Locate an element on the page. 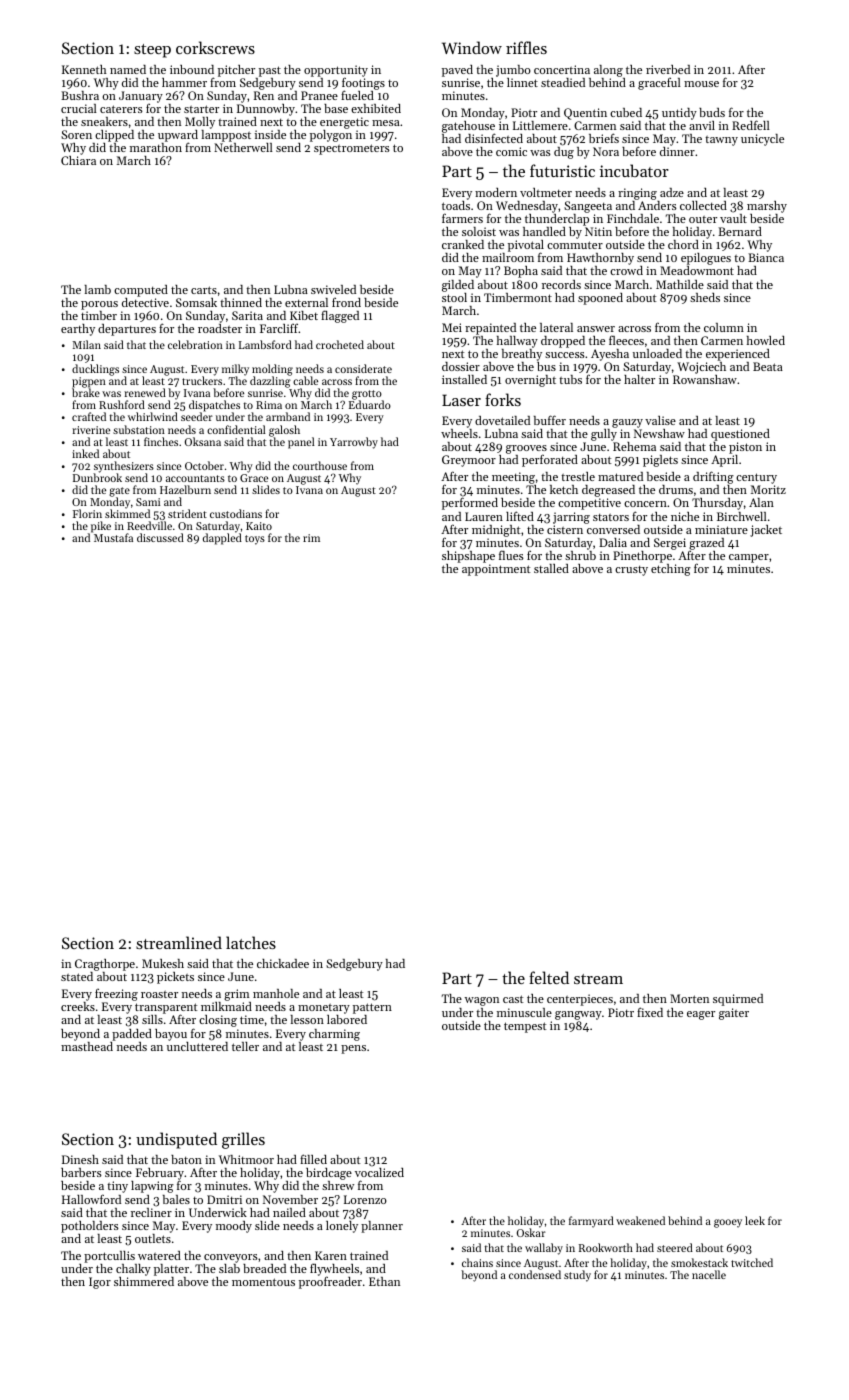 This image has height=1400, width=849. steep is located at coordinates (152, 51).
